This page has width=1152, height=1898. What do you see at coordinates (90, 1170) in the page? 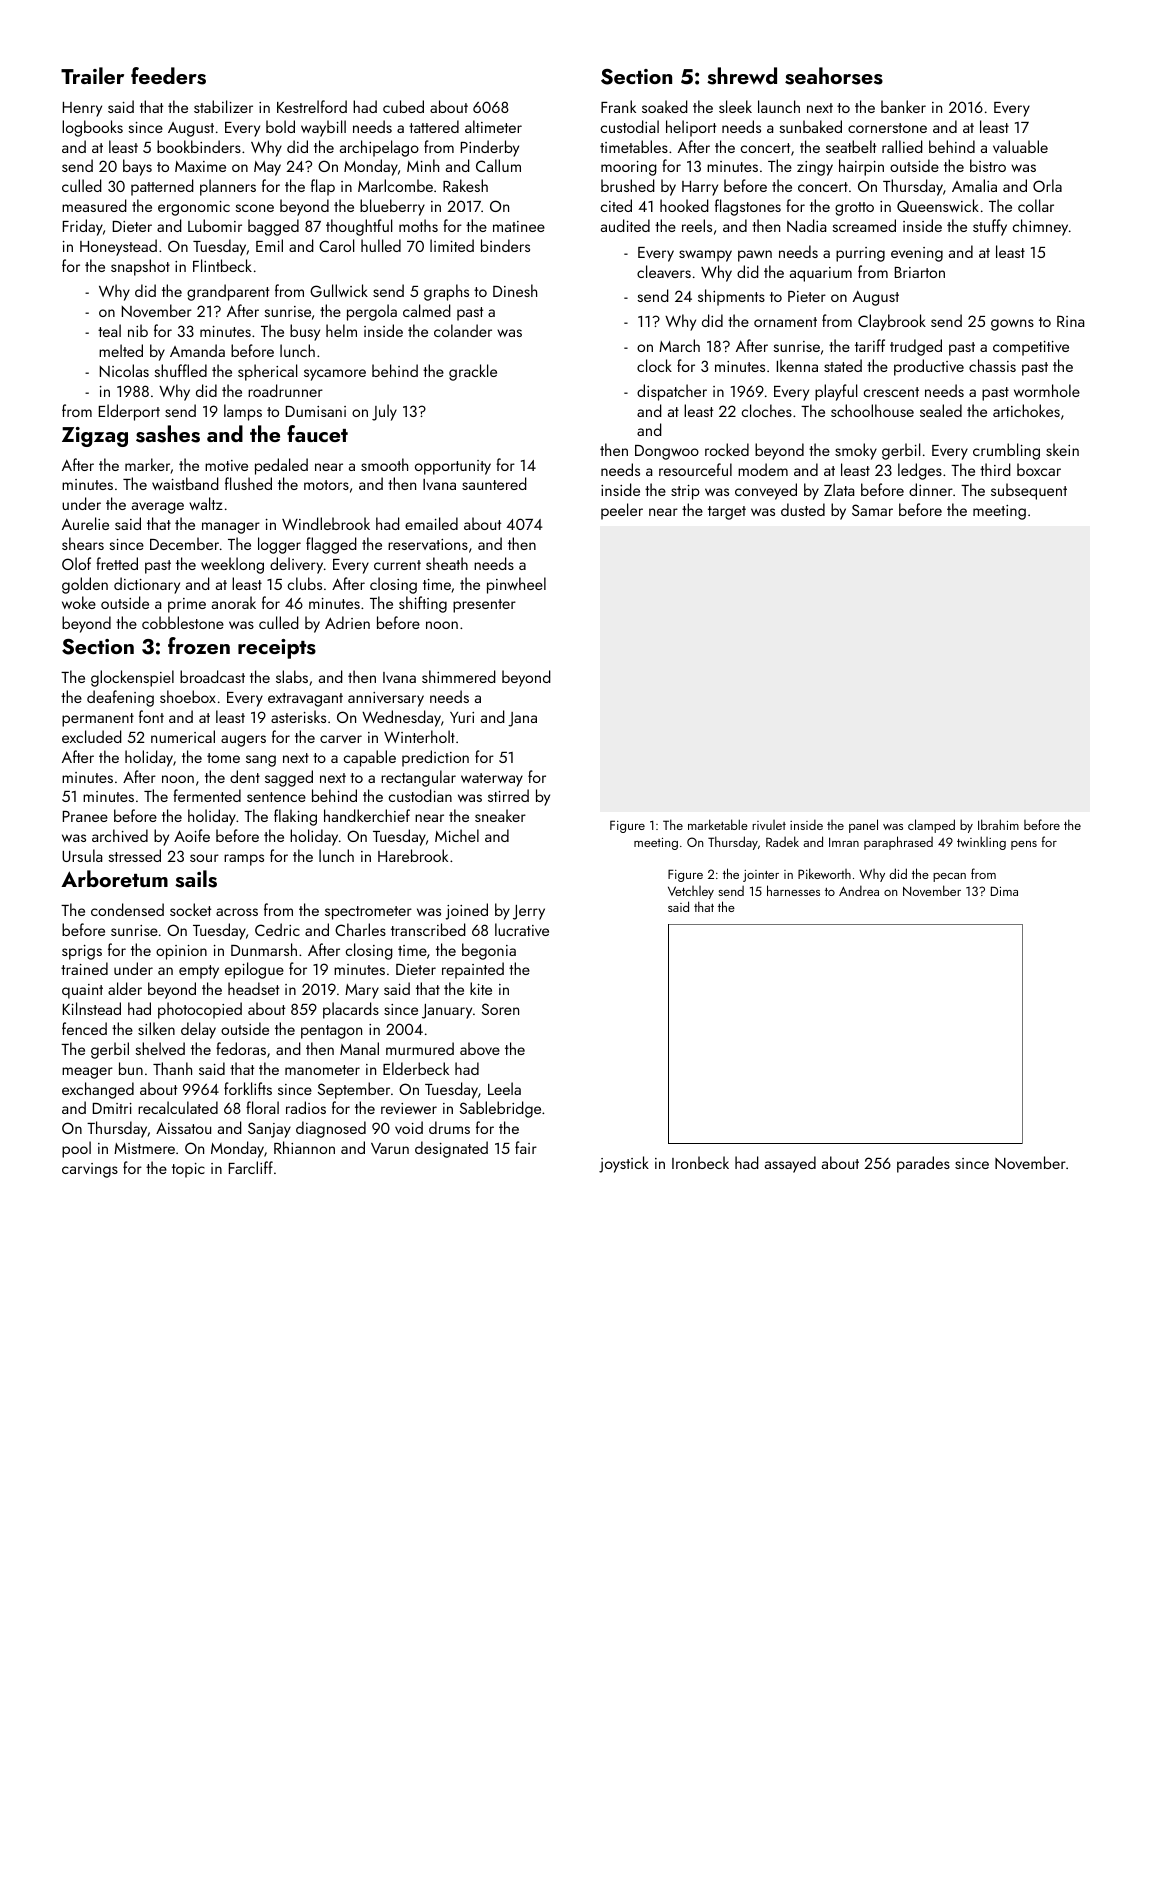
I see `carvings` at bounding box center [90, 1170].
